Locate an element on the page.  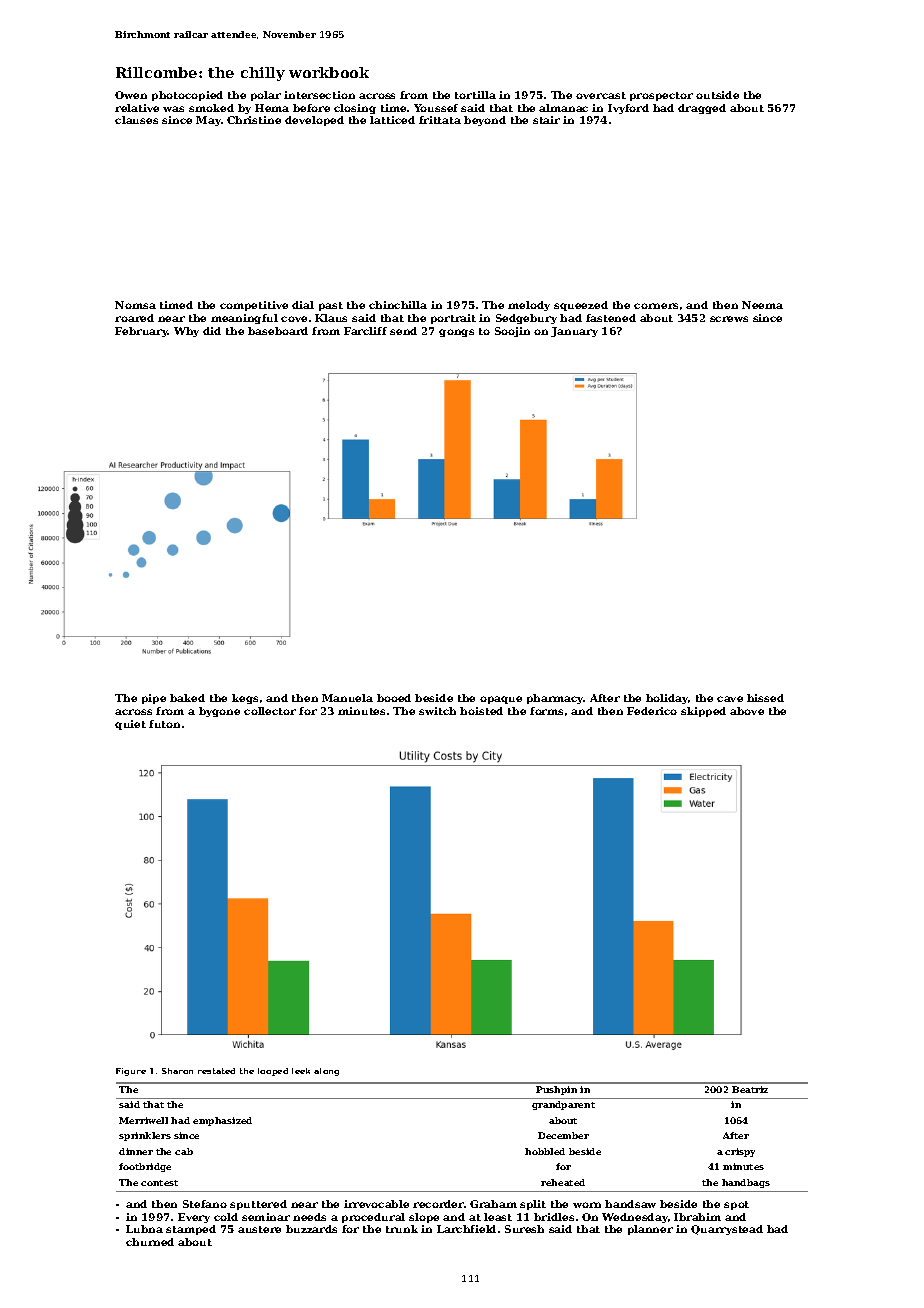
Soojin is located at coordinates (512, 332).
